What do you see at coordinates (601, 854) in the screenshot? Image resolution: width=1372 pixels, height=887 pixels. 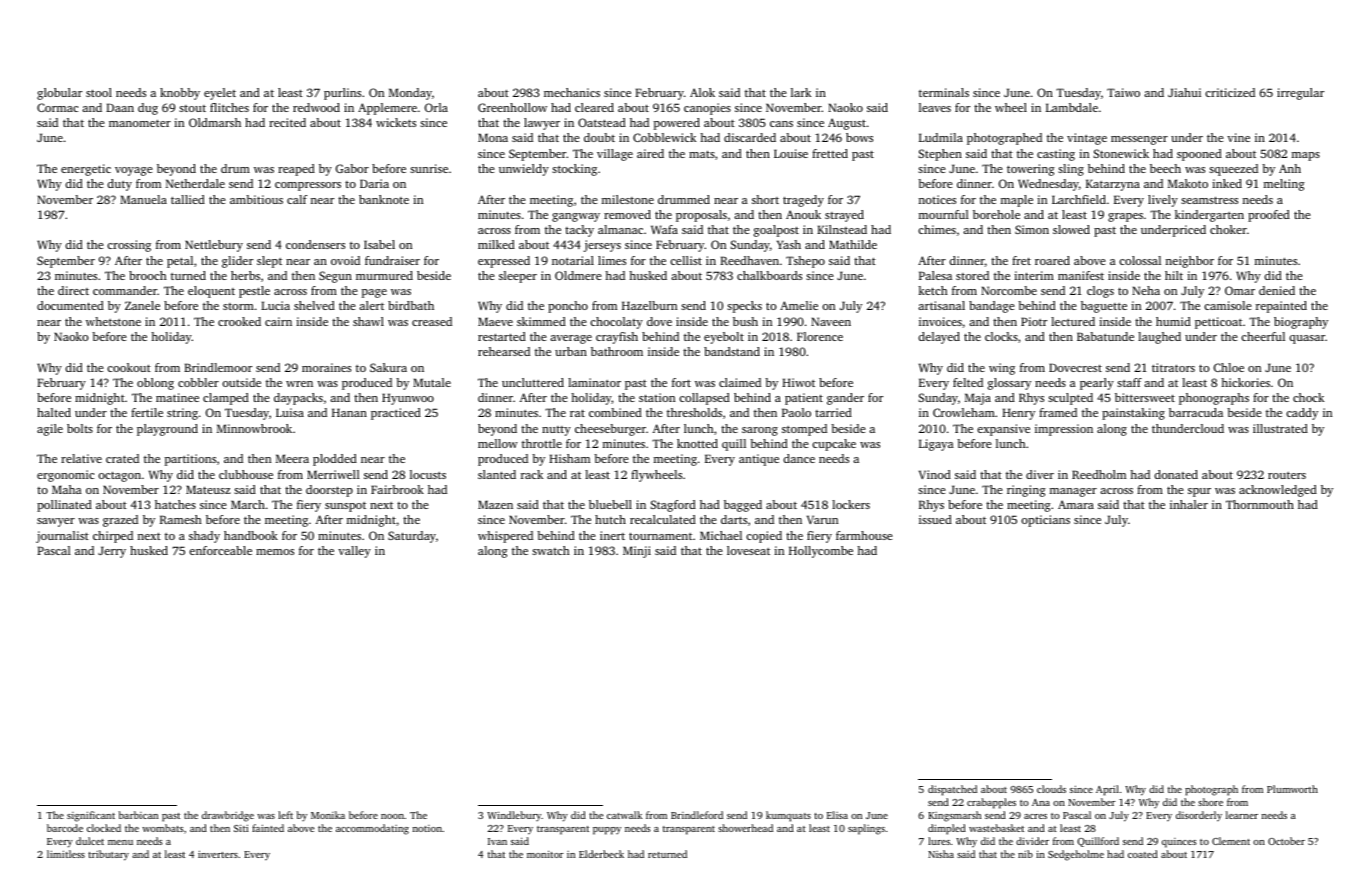 I see `Elderbeck` at bounding box center [601, 854].
